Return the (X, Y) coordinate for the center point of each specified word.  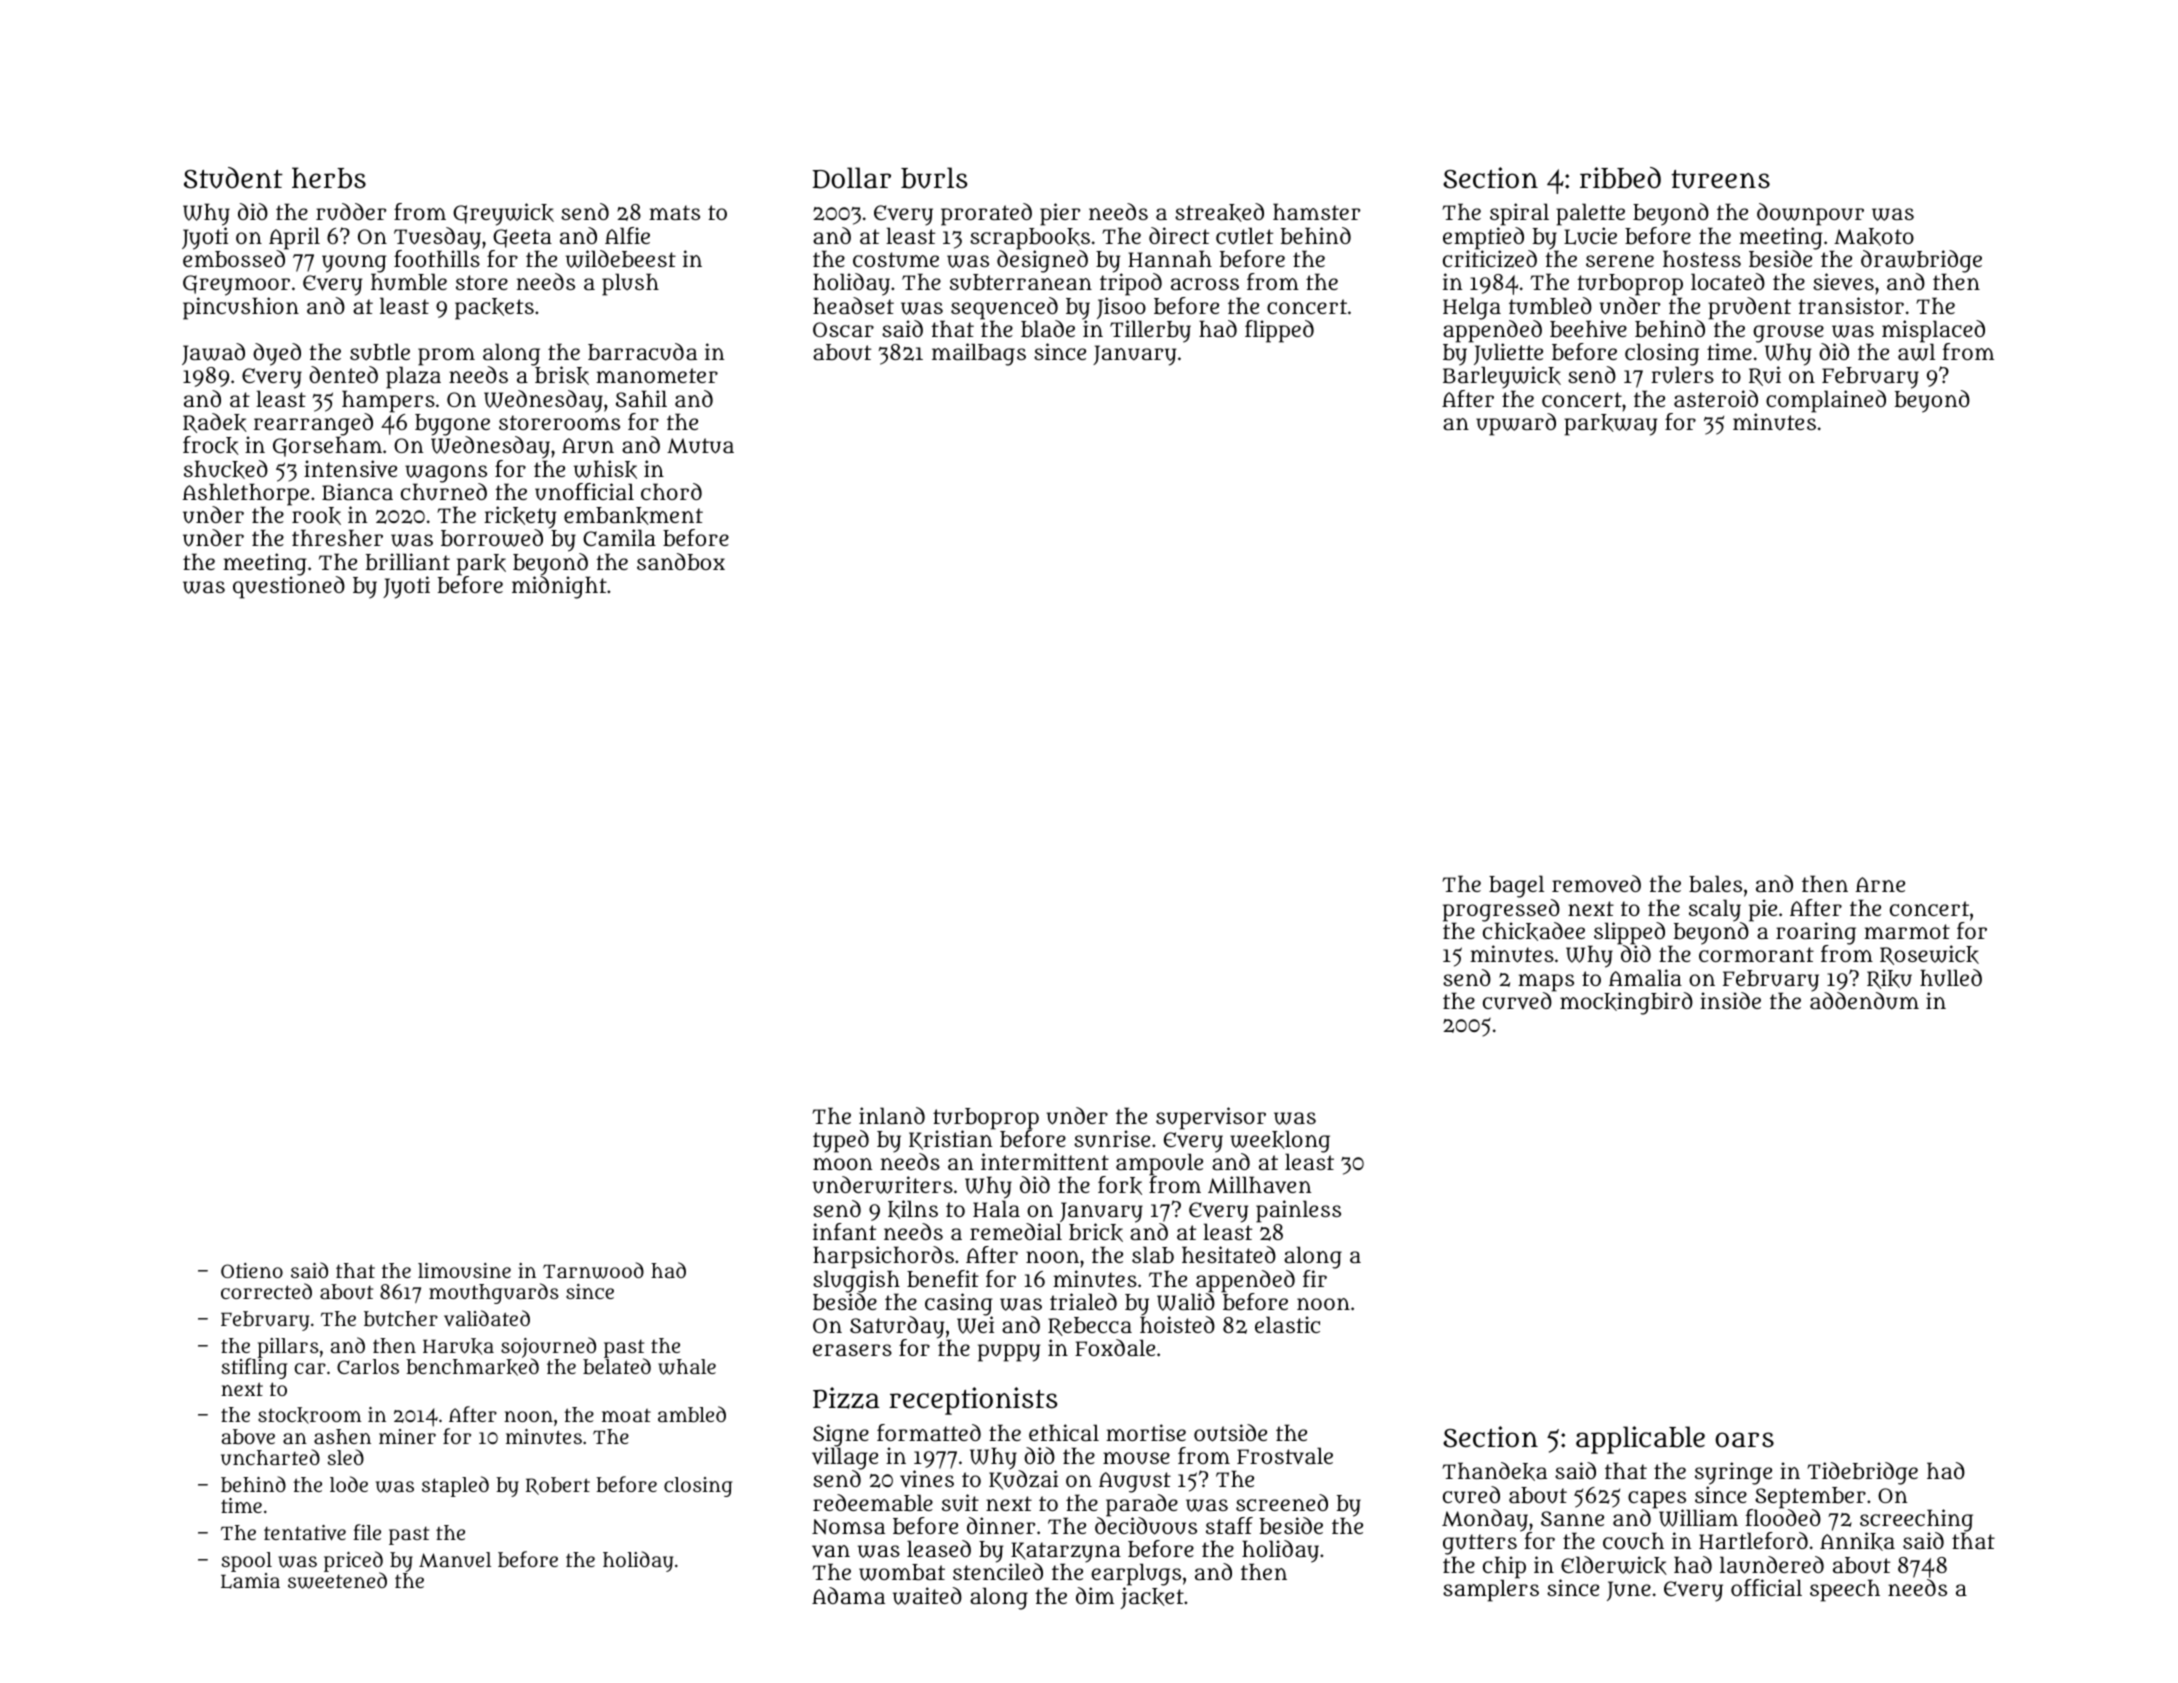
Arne (1880, 884)
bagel (1516, 886)
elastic (1287, 1324)
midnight (559, 587)
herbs (329, 178)
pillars (288, 1348)
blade (1048, 329)
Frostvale (1285, 1456)
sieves (1843, 282)
